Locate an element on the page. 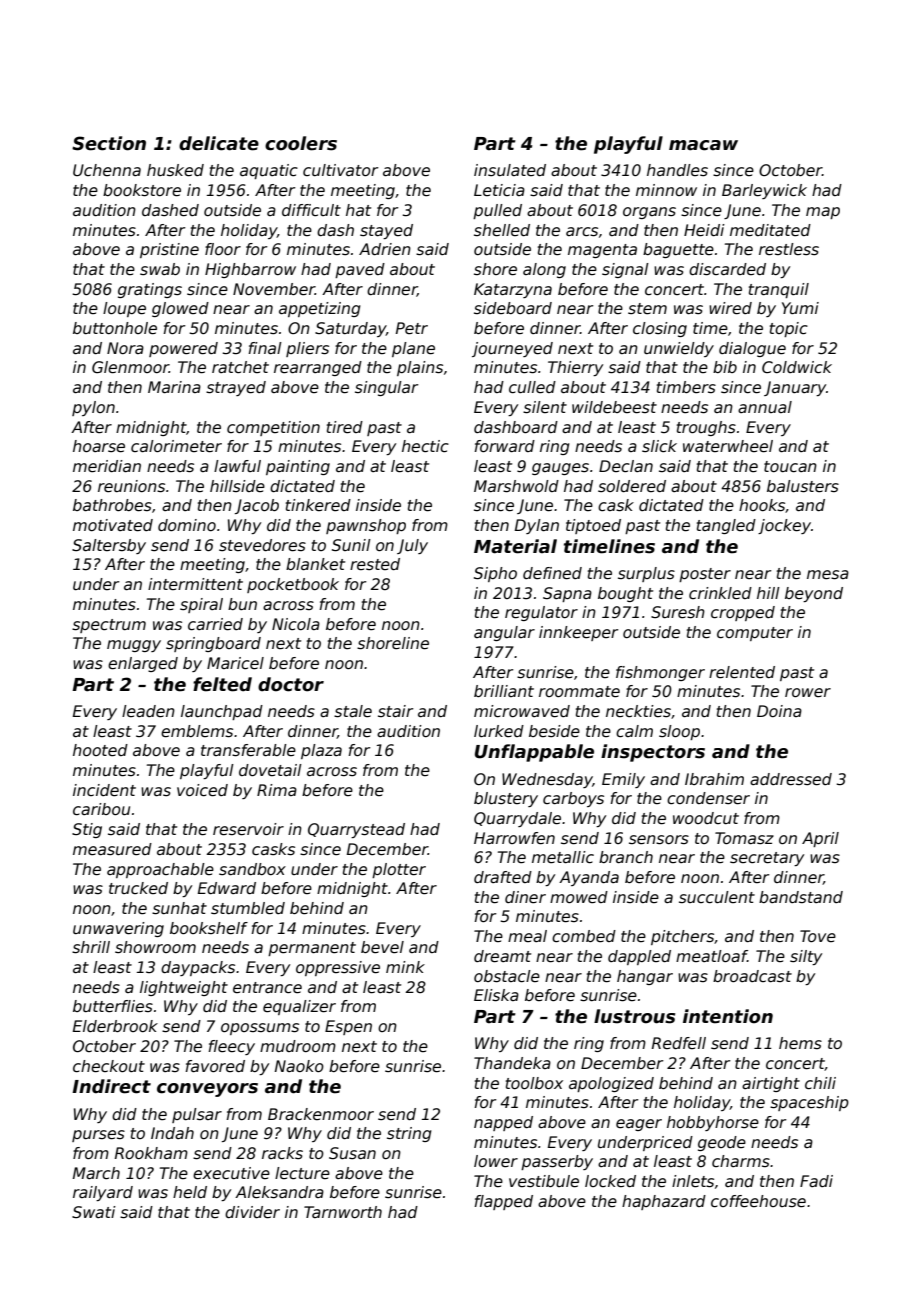 The image size is (924, 1314). coolers is located at coordinates (301, 143).
